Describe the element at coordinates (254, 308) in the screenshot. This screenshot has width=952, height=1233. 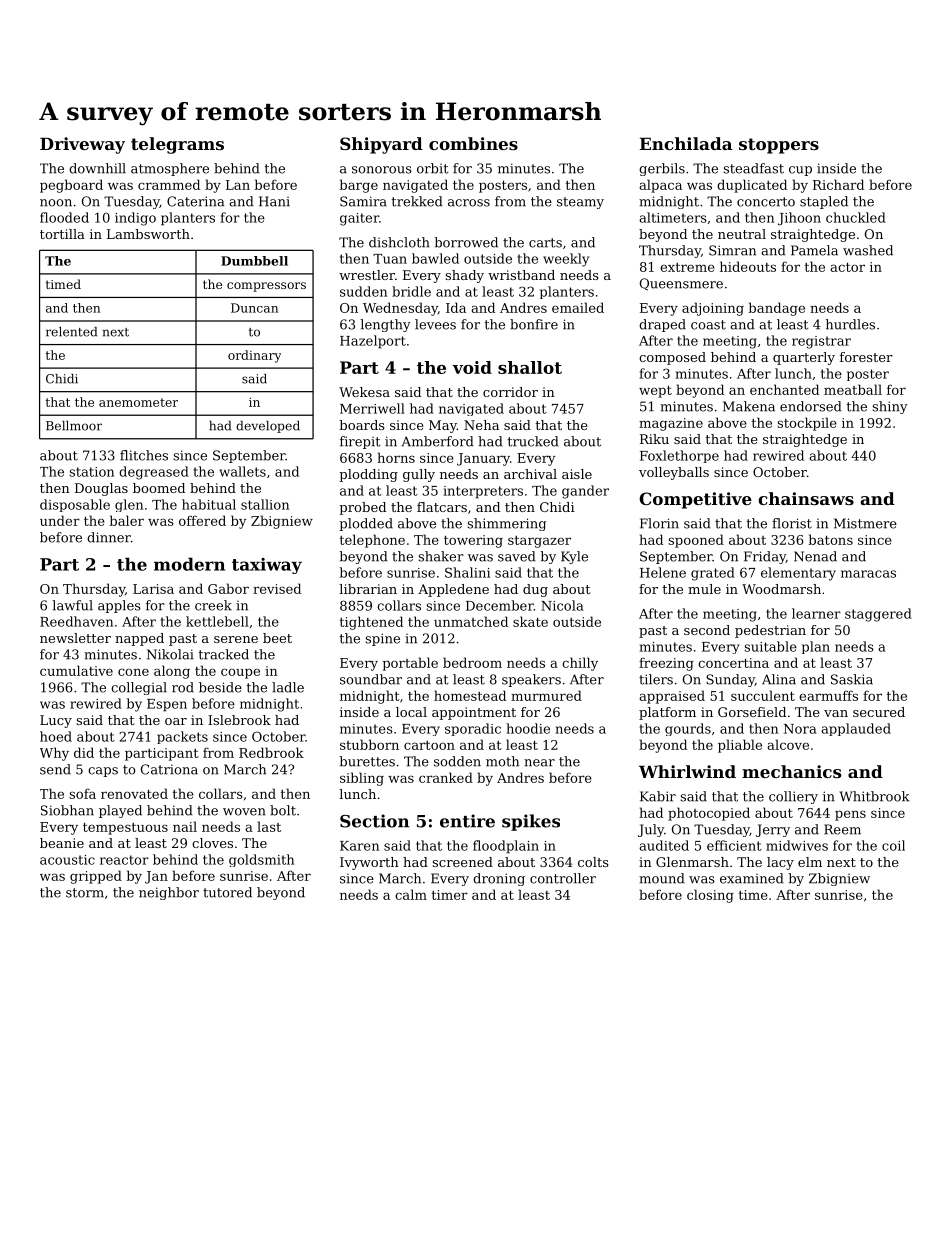
I see `Duncan` at that location.
